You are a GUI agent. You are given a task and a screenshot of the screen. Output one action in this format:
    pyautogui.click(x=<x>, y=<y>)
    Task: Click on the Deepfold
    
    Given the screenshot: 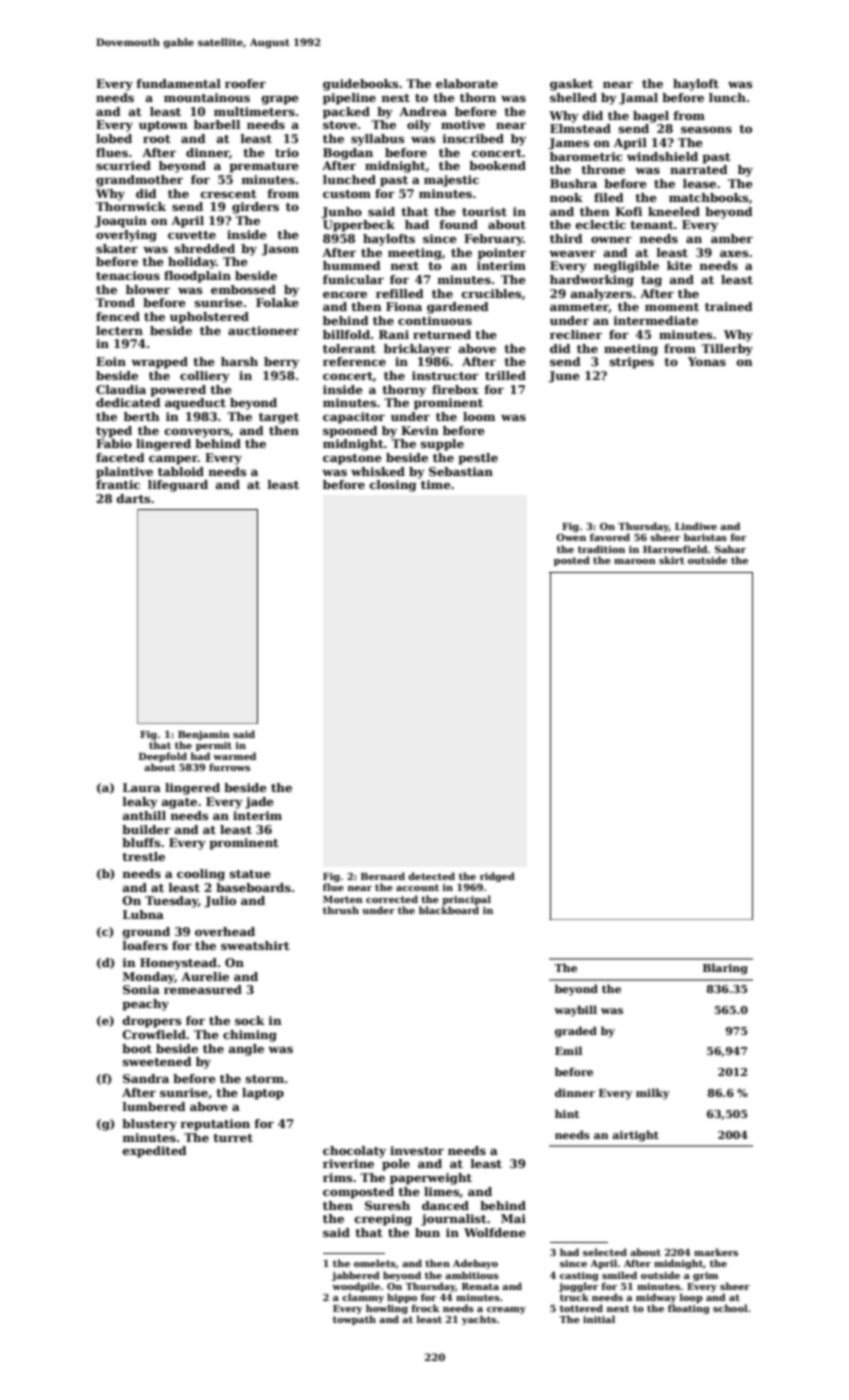 What is the action you would take?
    pyautogui.click(x=163, y=757)
